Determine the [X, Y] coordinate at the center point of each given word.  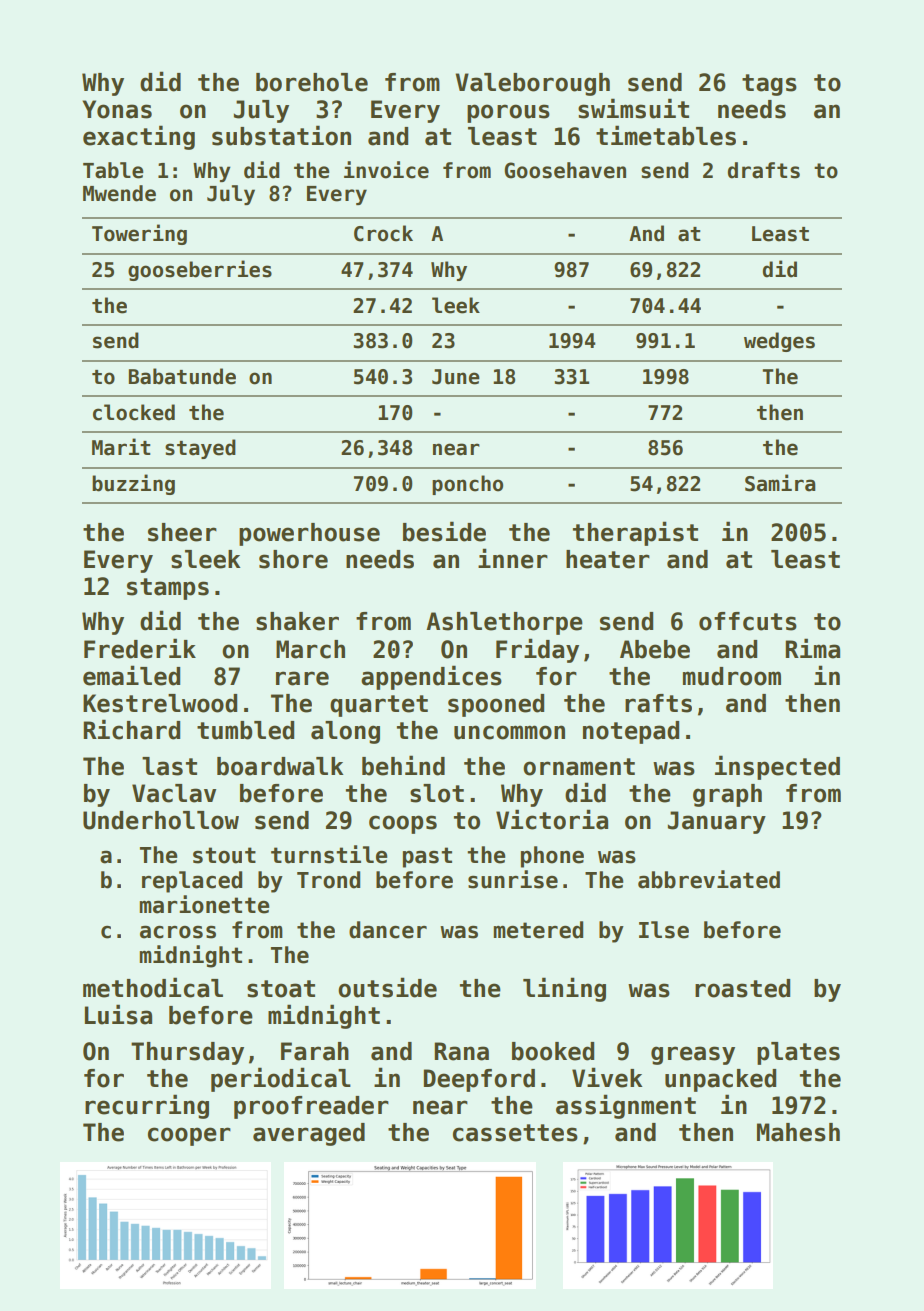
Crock [383, 233]
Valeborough [532, 84]
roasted [742, 988]
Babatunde [182, 376]
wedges [779, 342]
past [427, 857]
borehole [312, 82]
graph [727, 795]
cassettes [515, 1133]
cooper [189, 1136]
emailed [131, 675]
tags [769, 85]
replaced [192, 882]
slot [437, 793]
